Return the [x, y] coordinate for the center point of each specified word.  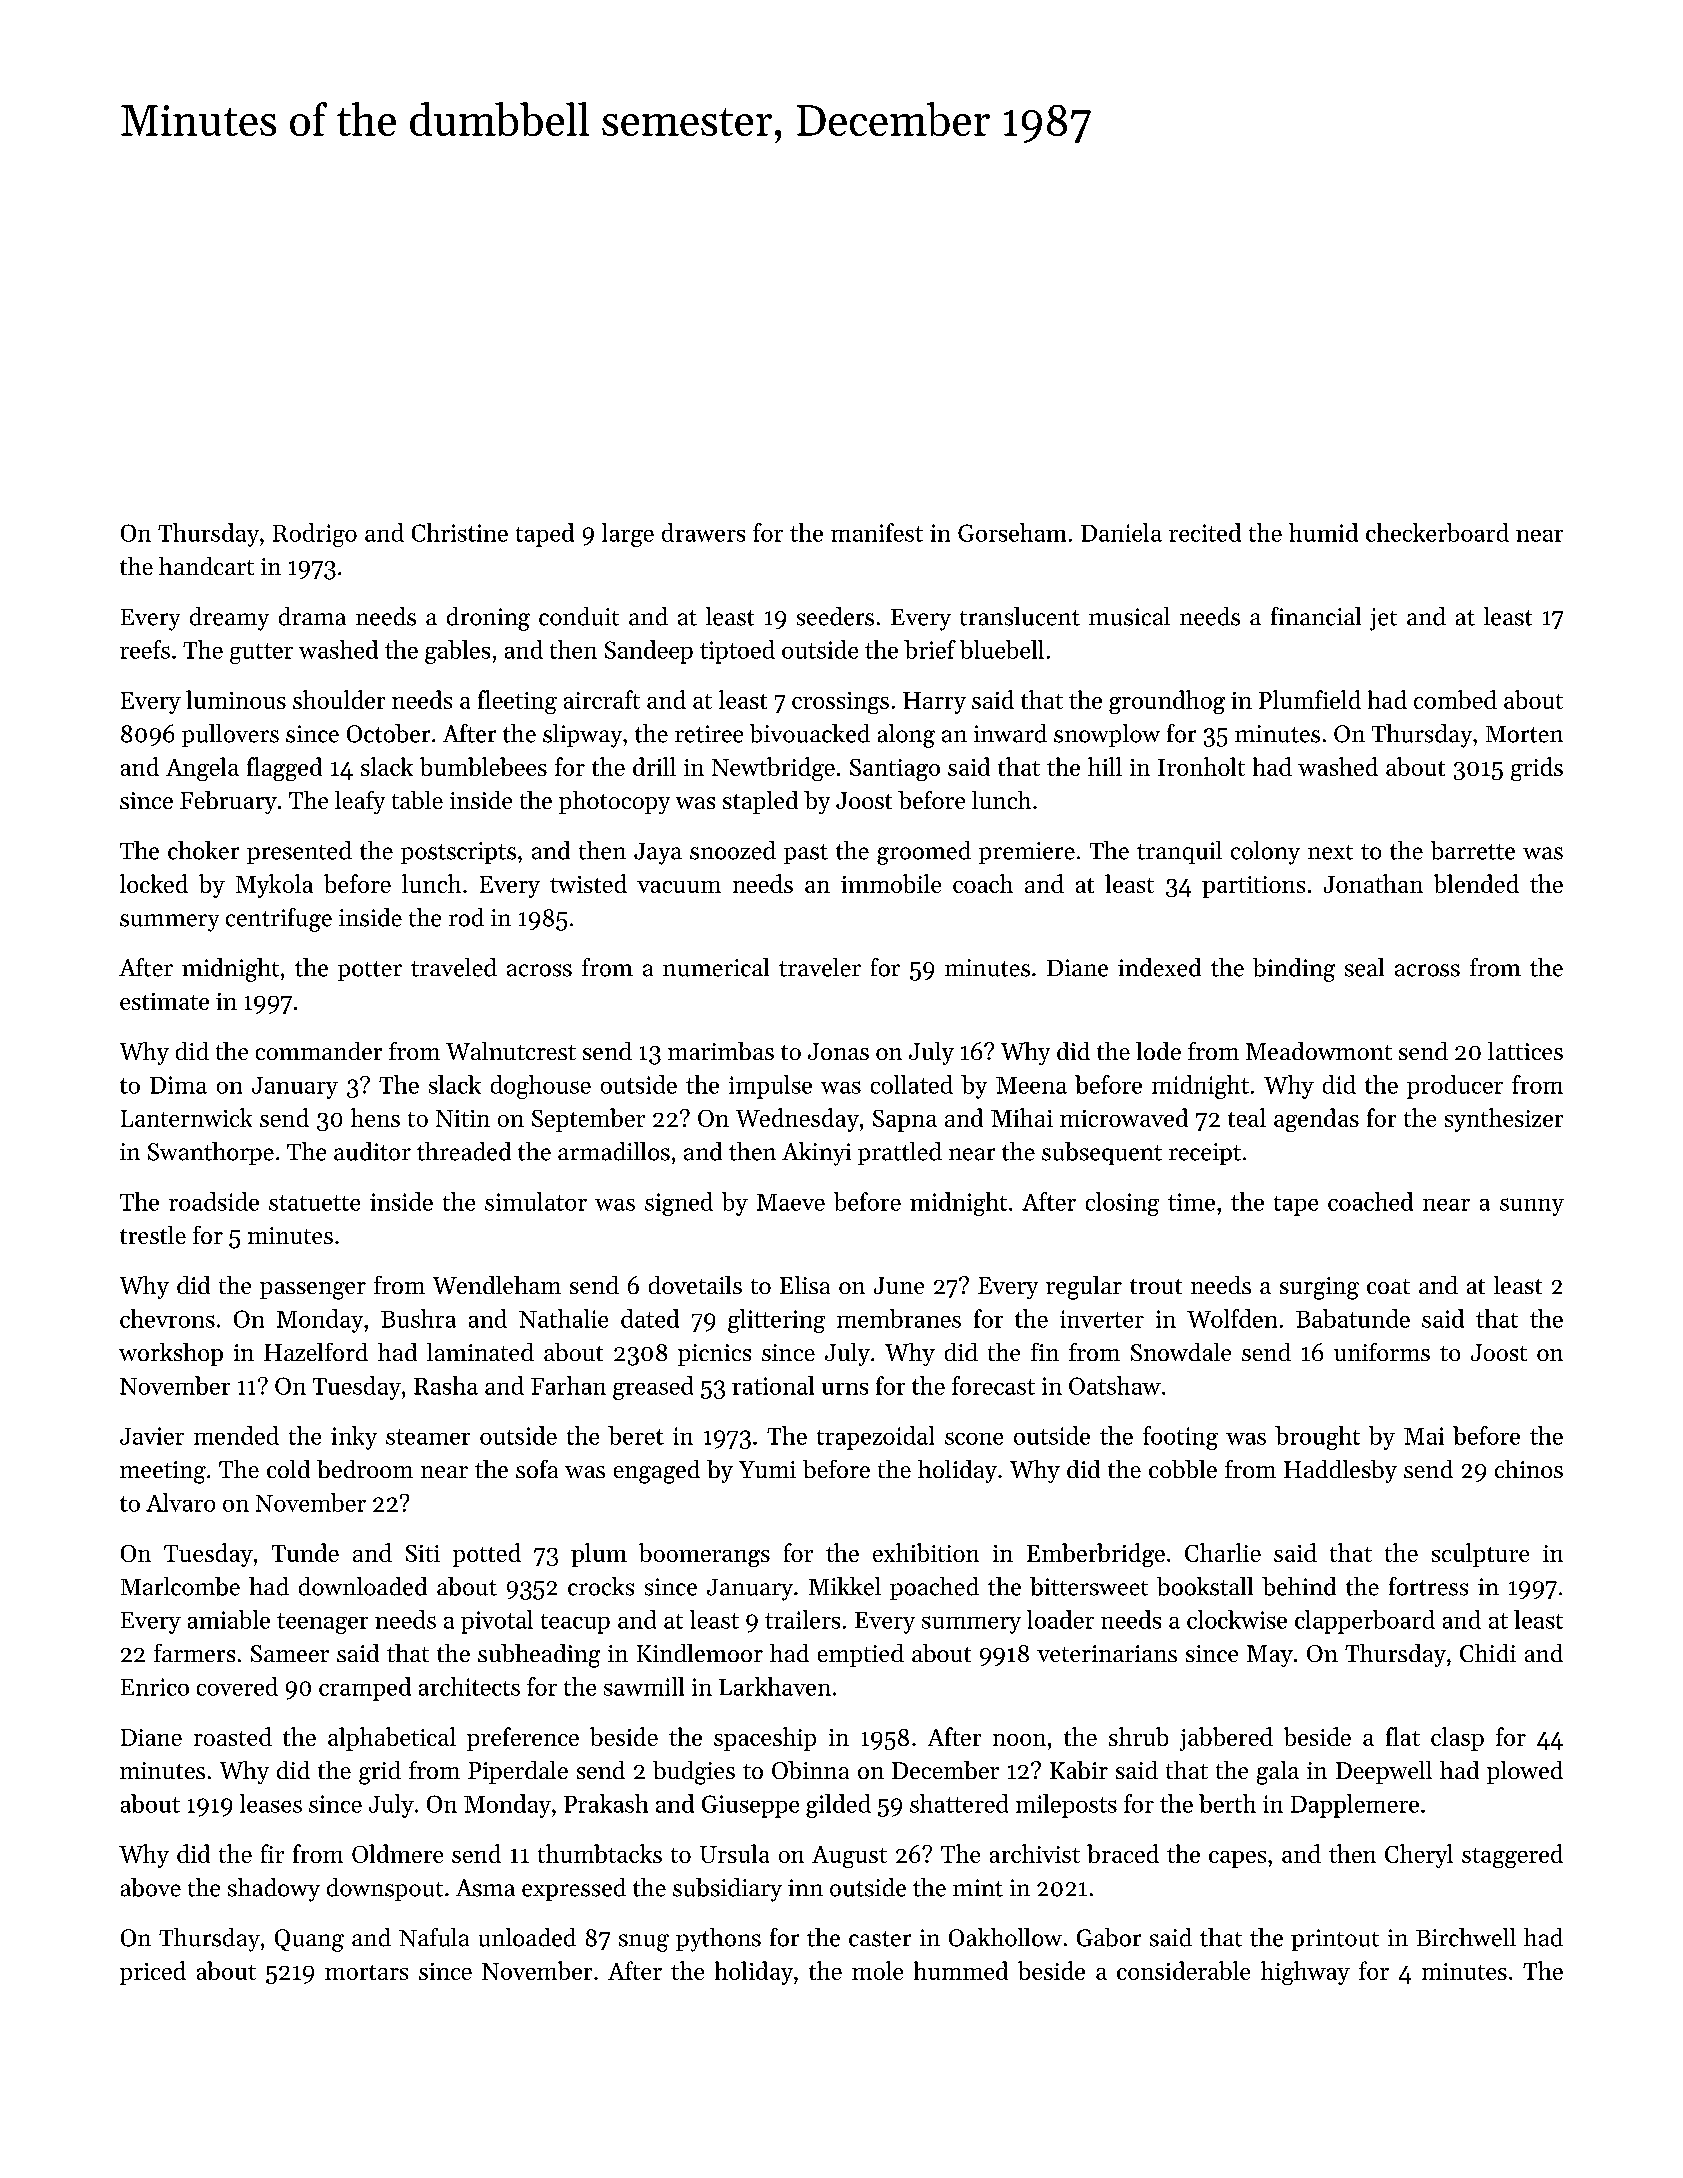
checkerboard [1437, 532]
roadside [214, 1201]
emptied [861, 1655]
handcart [206, 566]
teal [1247, 1117]
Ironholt [1201, 766]
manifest [877, 532]
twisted [588, 883]
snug [644, 1943]
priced [153, 1973]
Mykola [274, 886]
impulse [770, 1087]
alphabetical [392, 1739]
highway [1305, 1973]
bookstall [1205, 1586]
